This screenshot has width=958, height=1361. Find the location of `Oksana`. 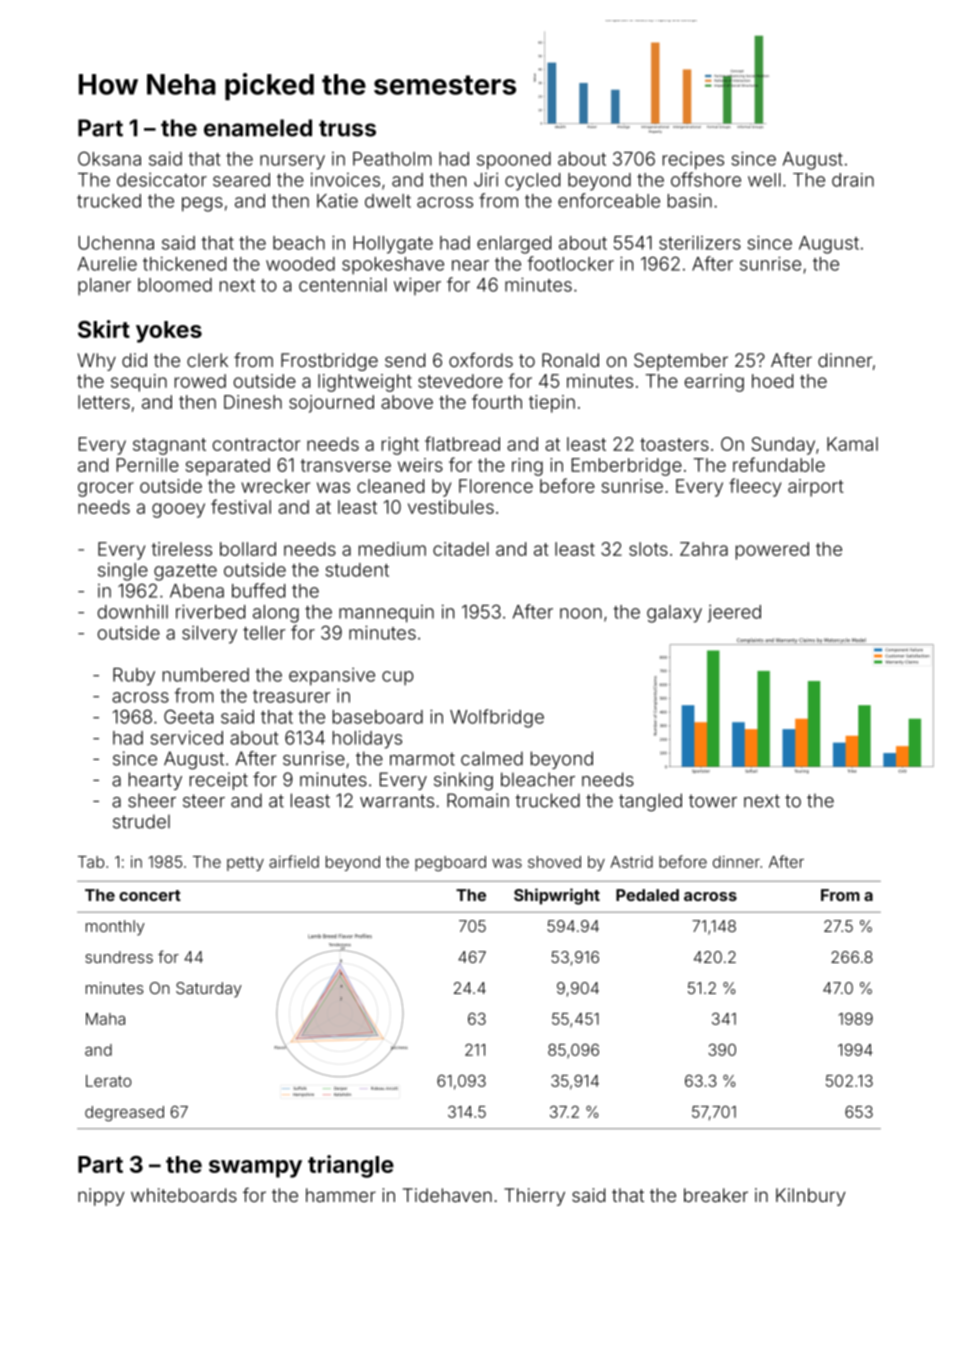

Oksana is located at coordinates (109, 158).
